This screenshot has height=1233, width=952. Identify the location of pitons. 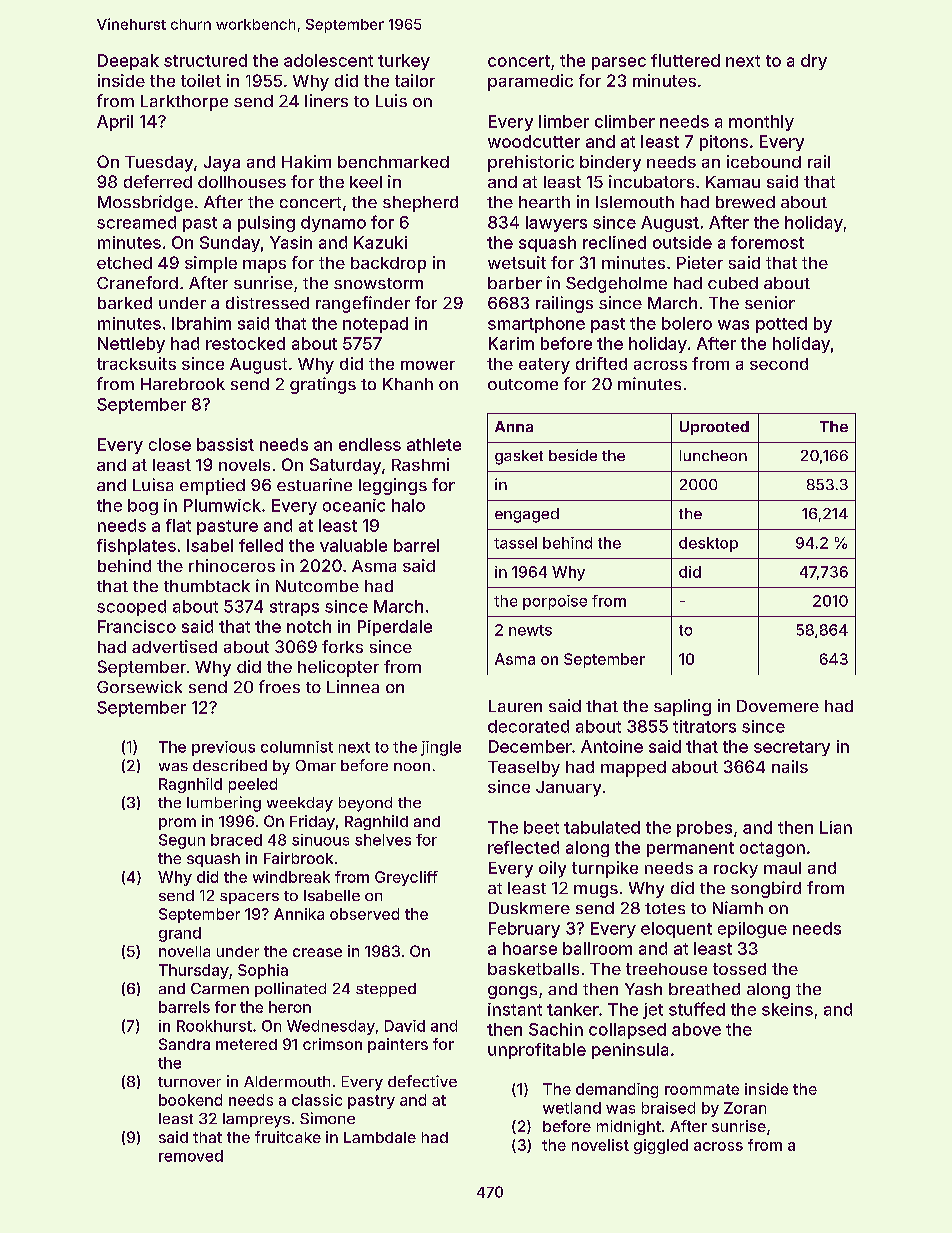
(724, 143).
